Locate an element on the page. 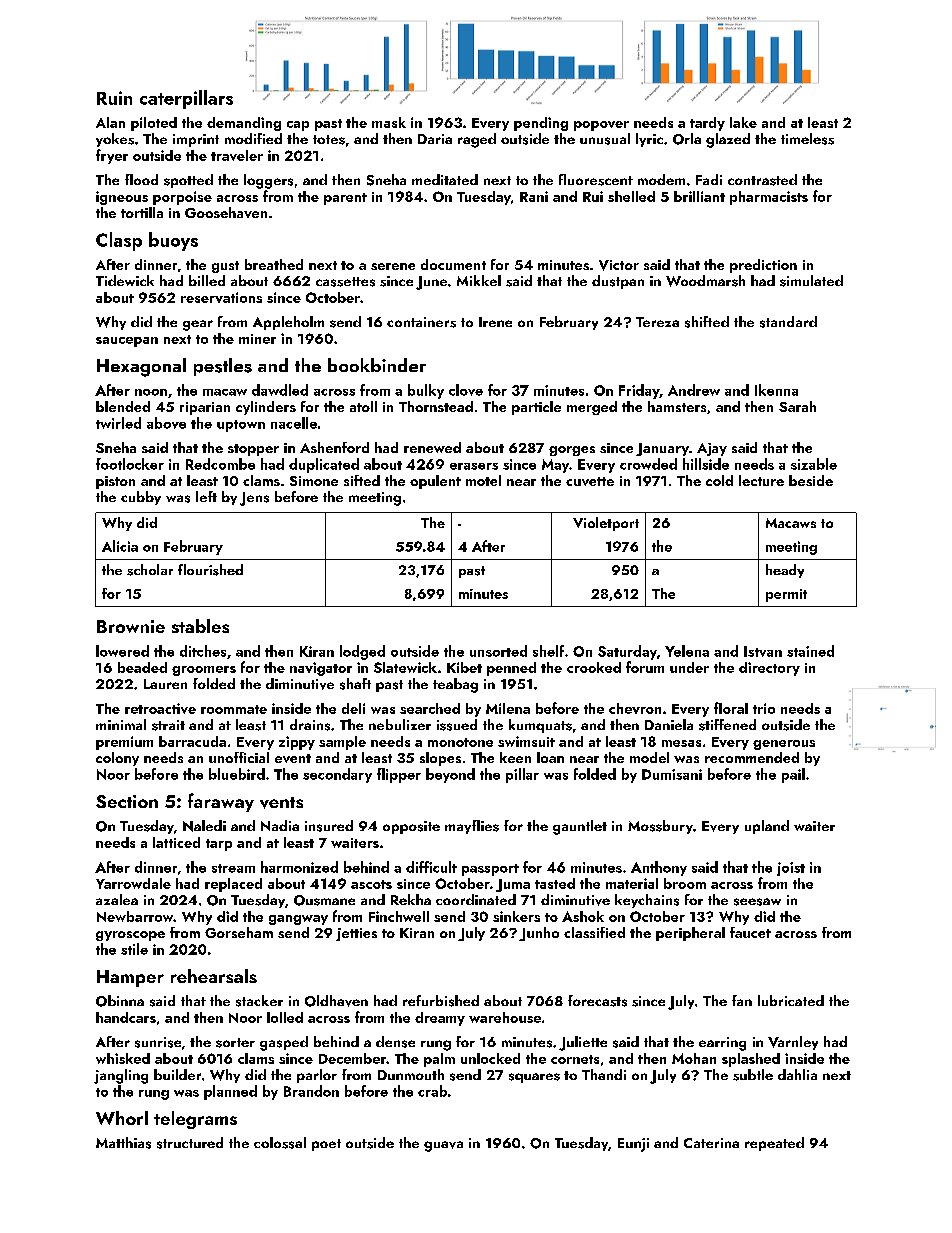 This page has height=1233, width=952. structured is located at coordinates (190, 1143).
